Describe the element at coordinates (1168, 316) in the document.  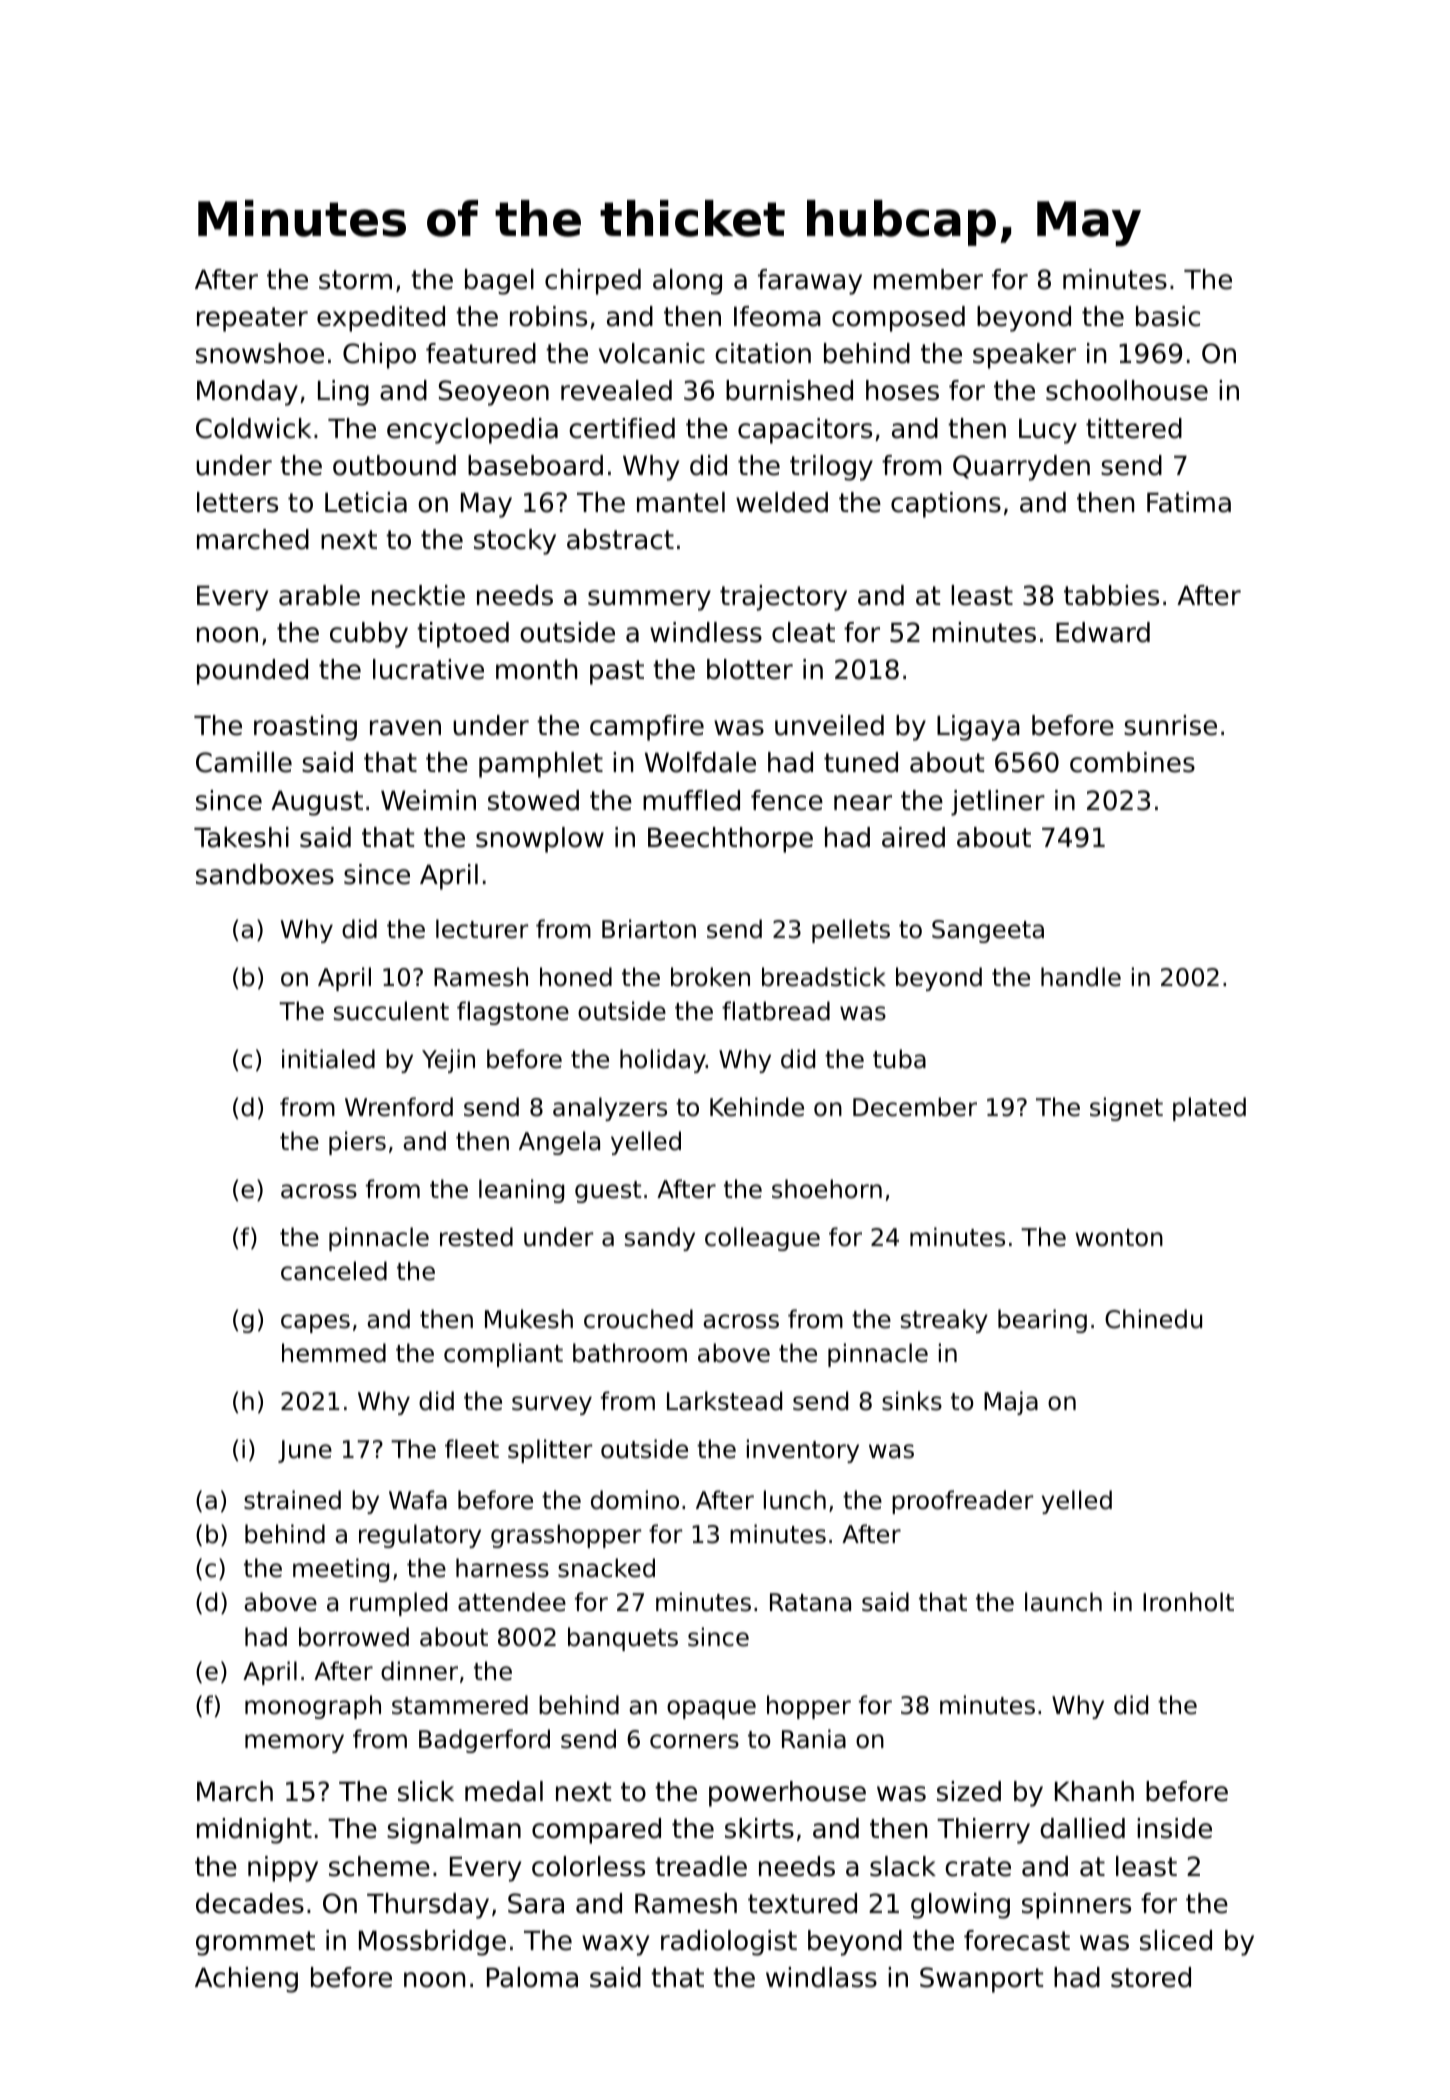
I see `basic` at that location.
